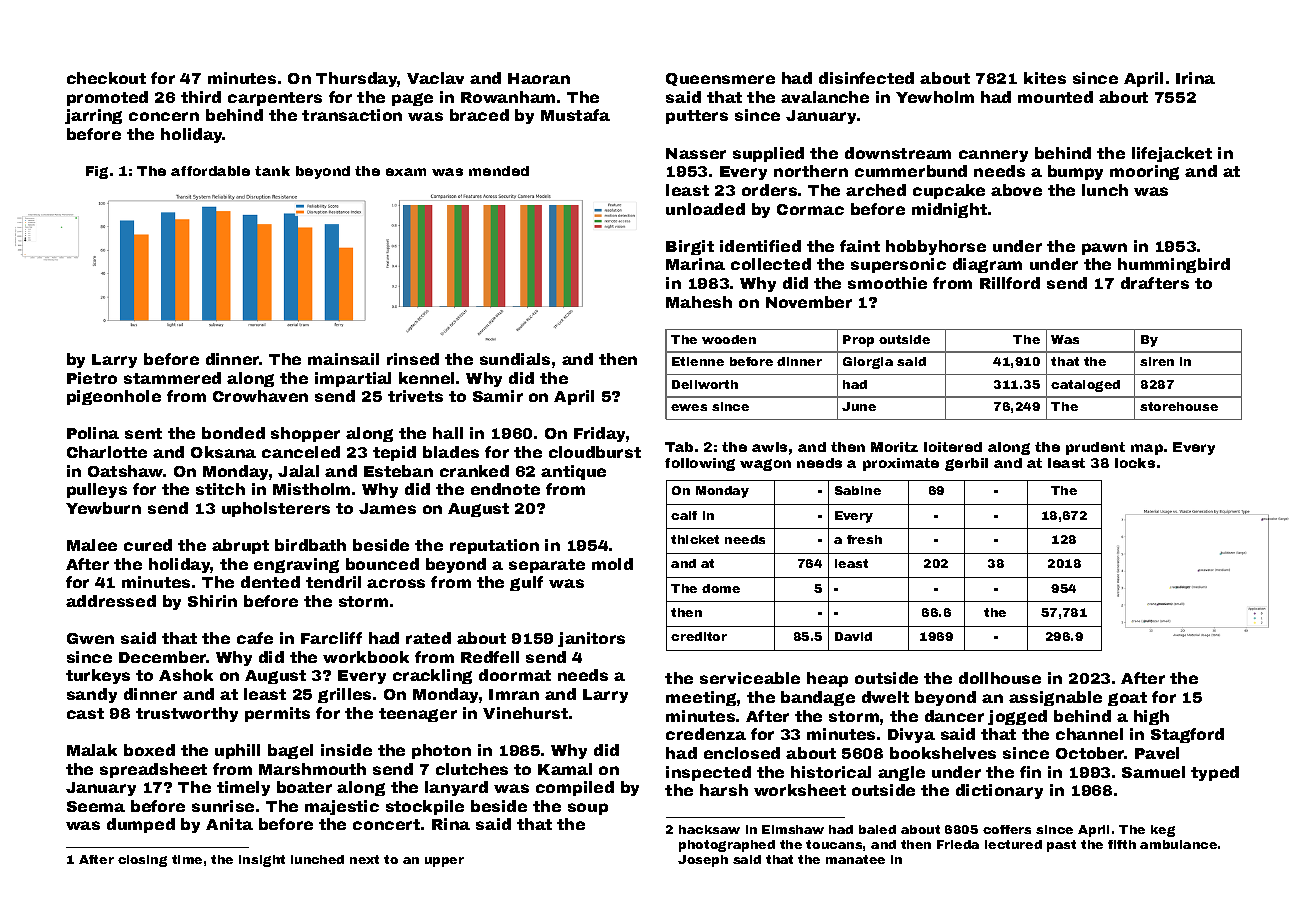 The height and width of the page is (924, 1308). What do you see at coordinates (565, 769) in the page?
I see `Kamal` at bounding box center [565, 769].
